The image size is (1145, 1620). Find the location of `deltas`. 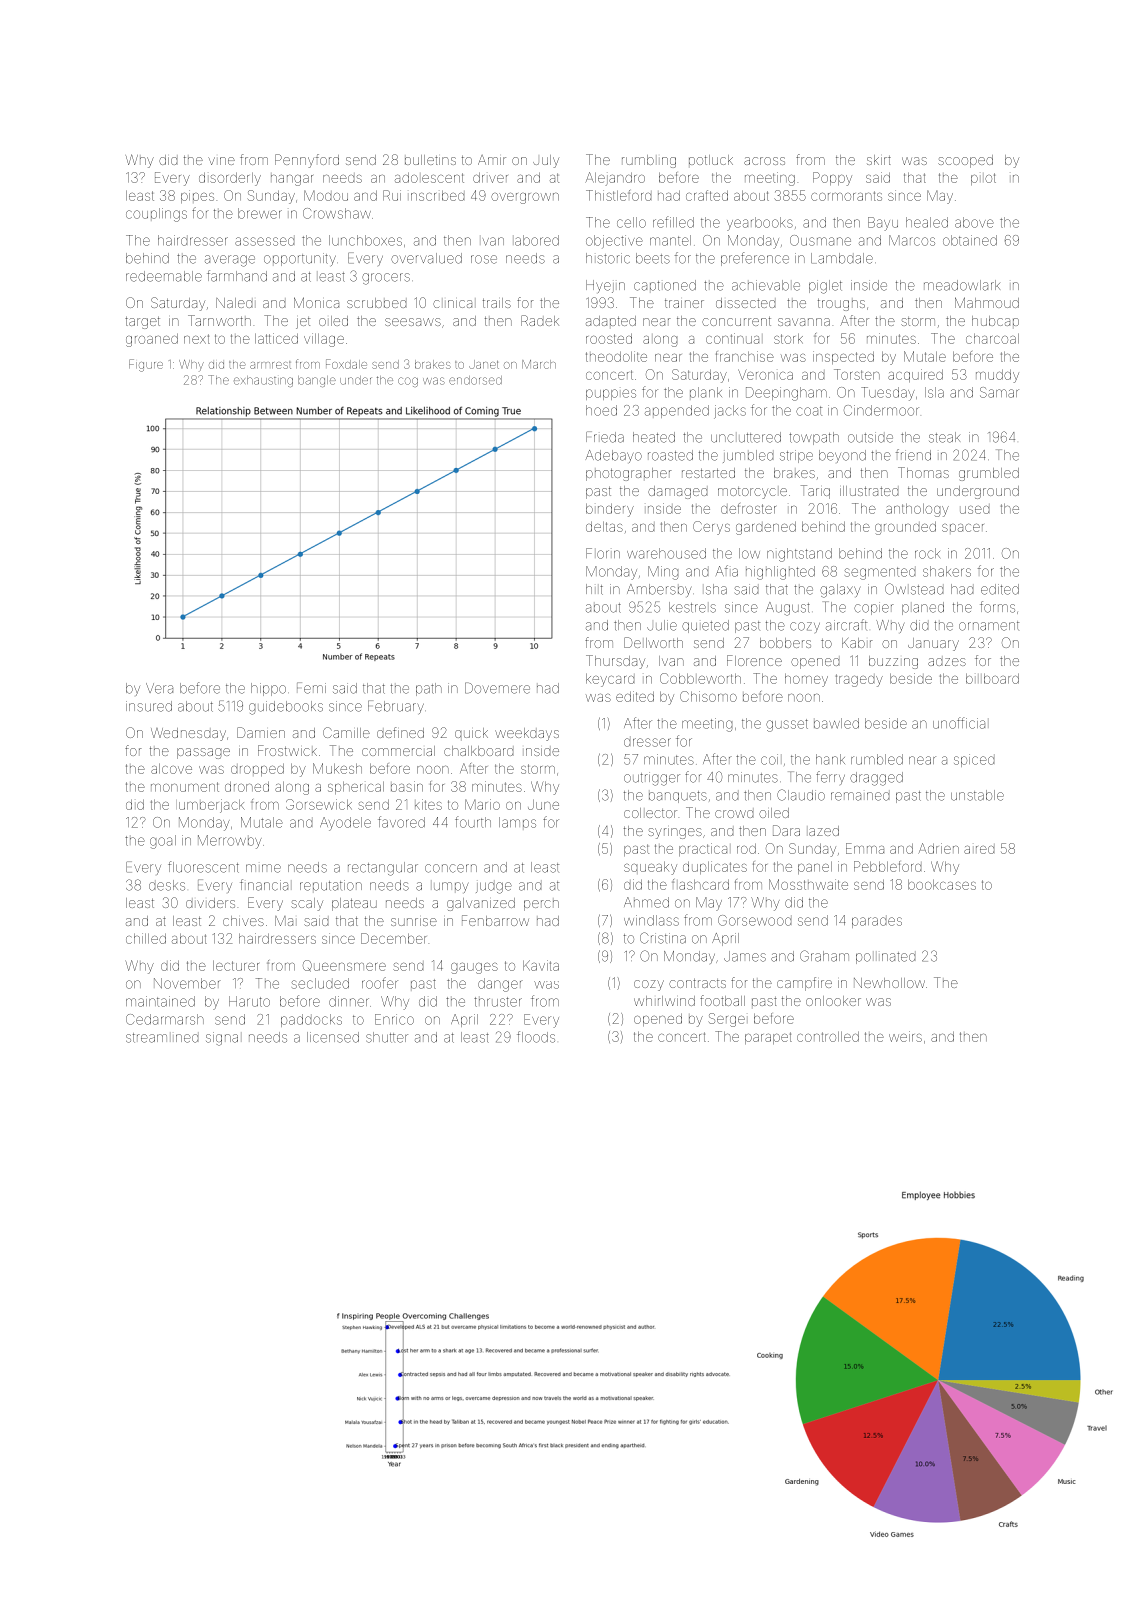

deltas is located at coordinates (604, 527).
